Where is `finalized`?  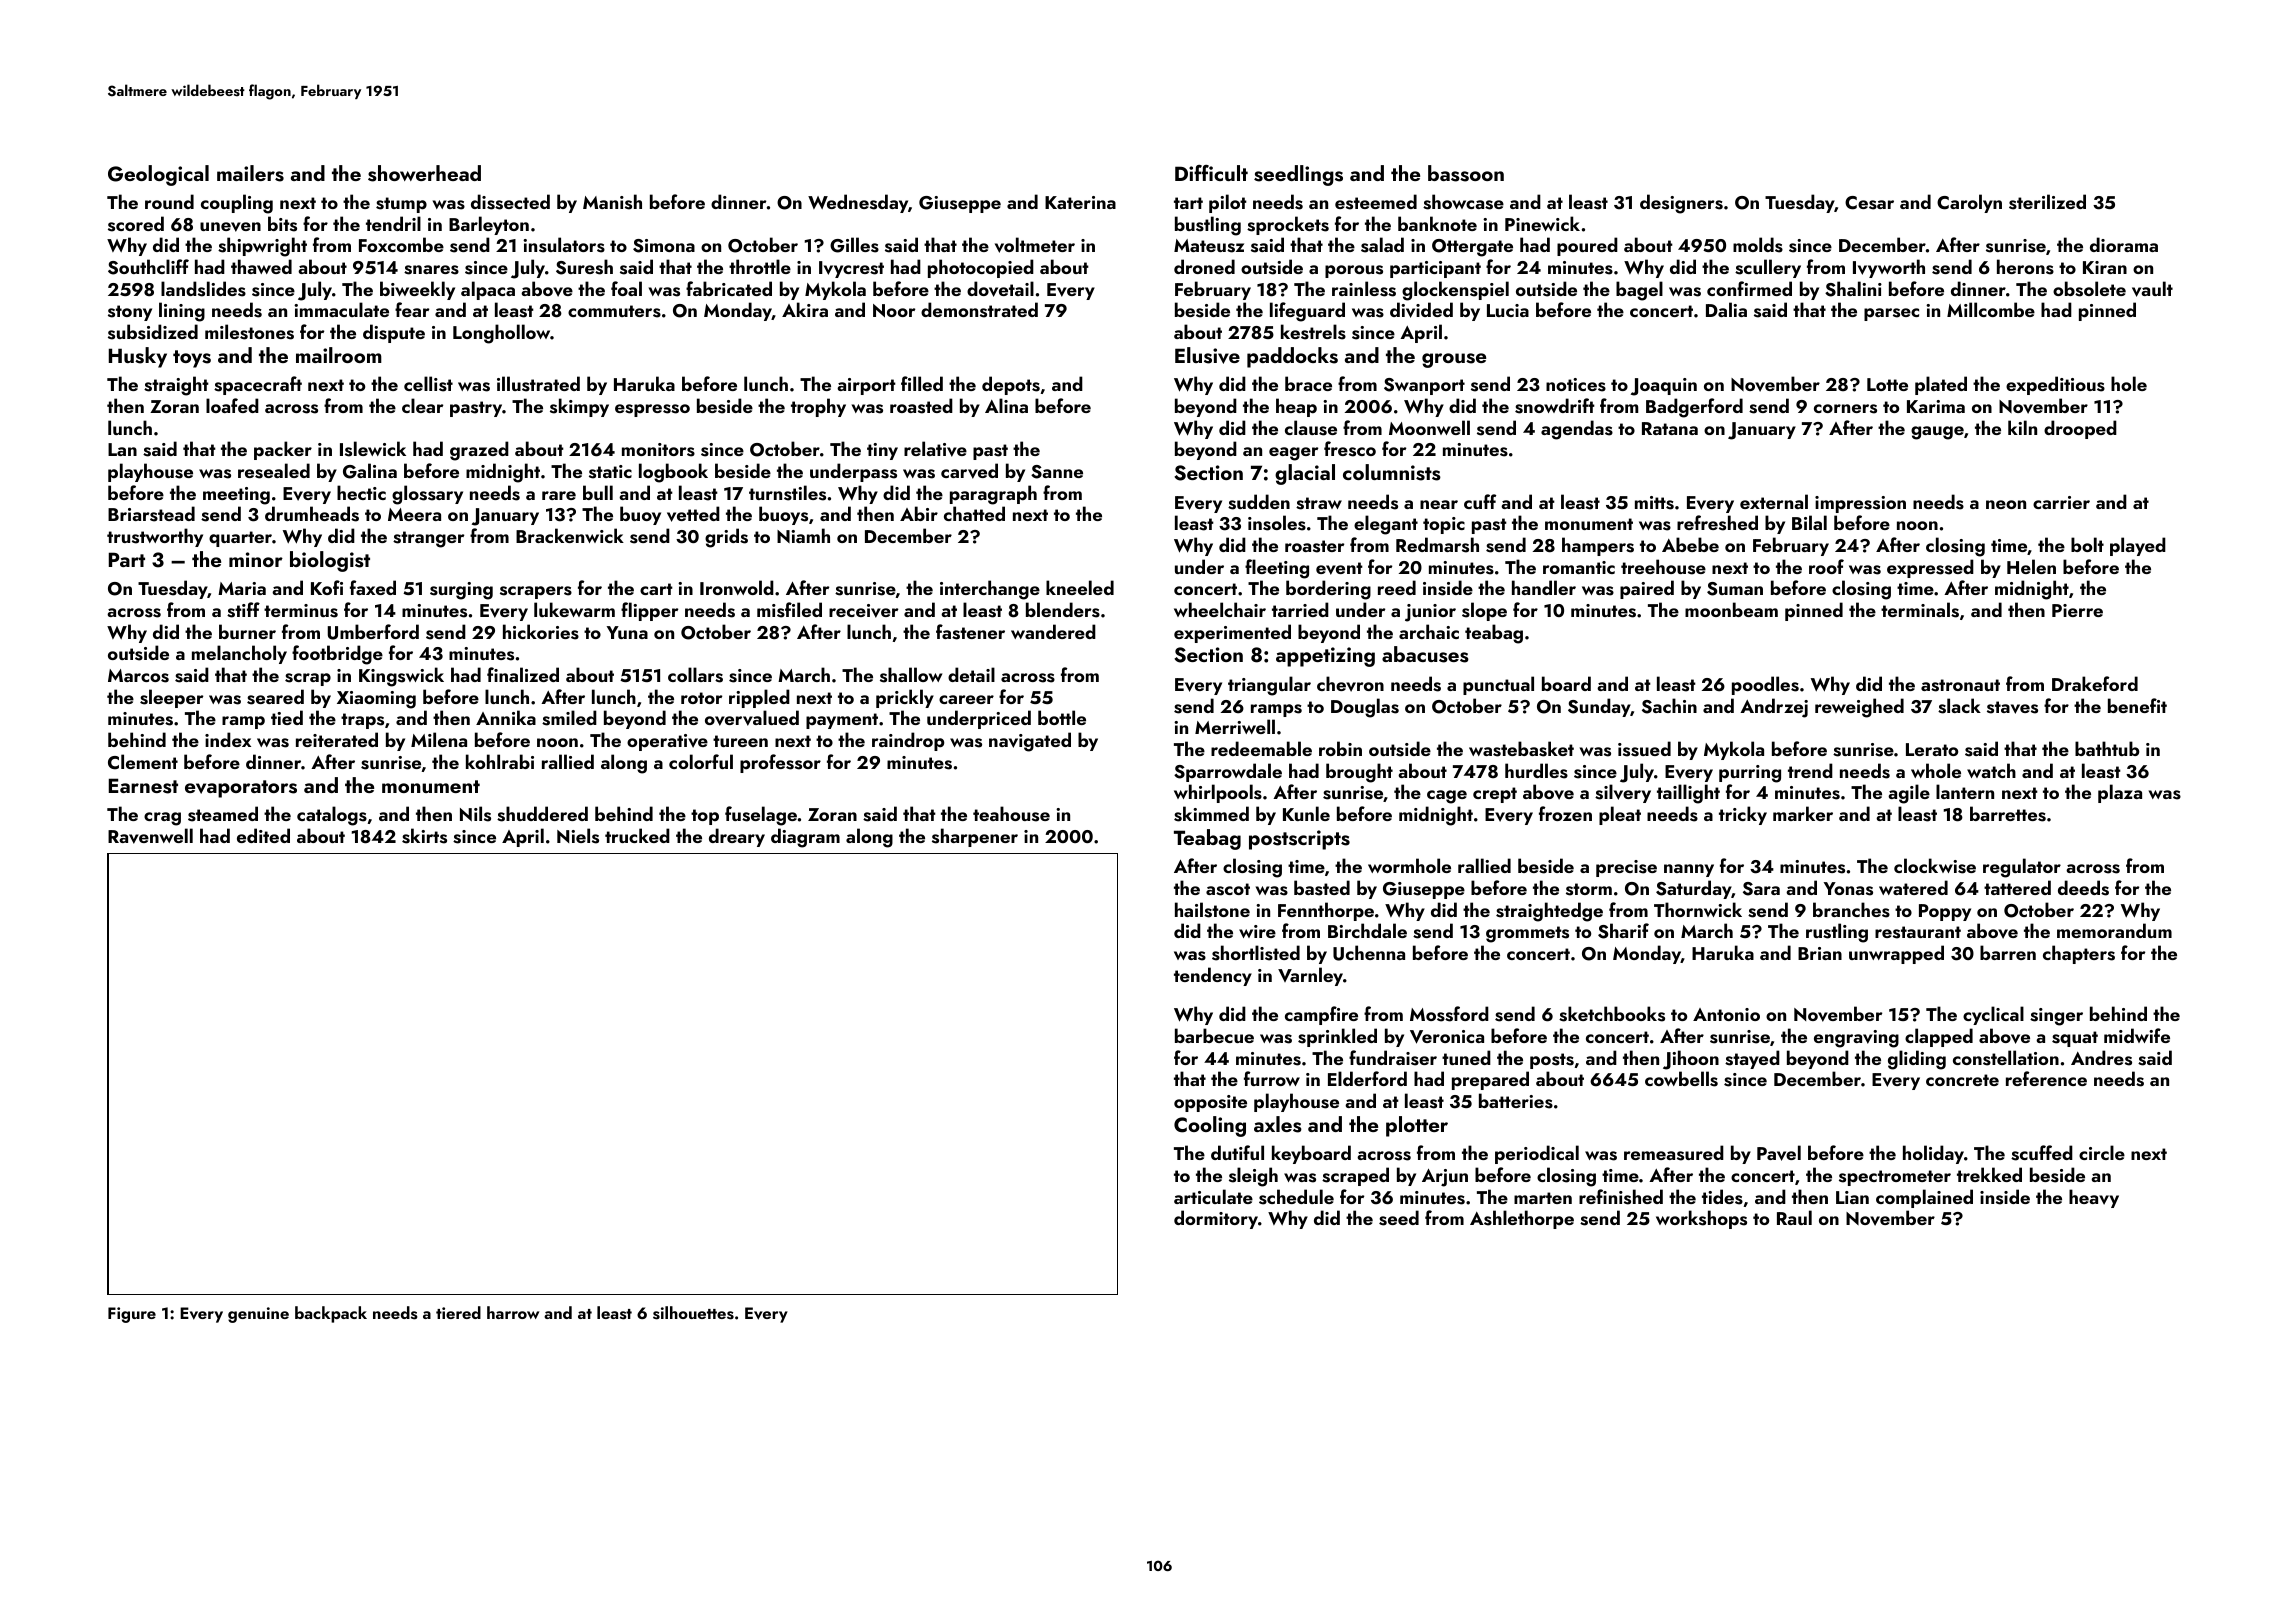
finalized is located at coordinates (523, 674).
